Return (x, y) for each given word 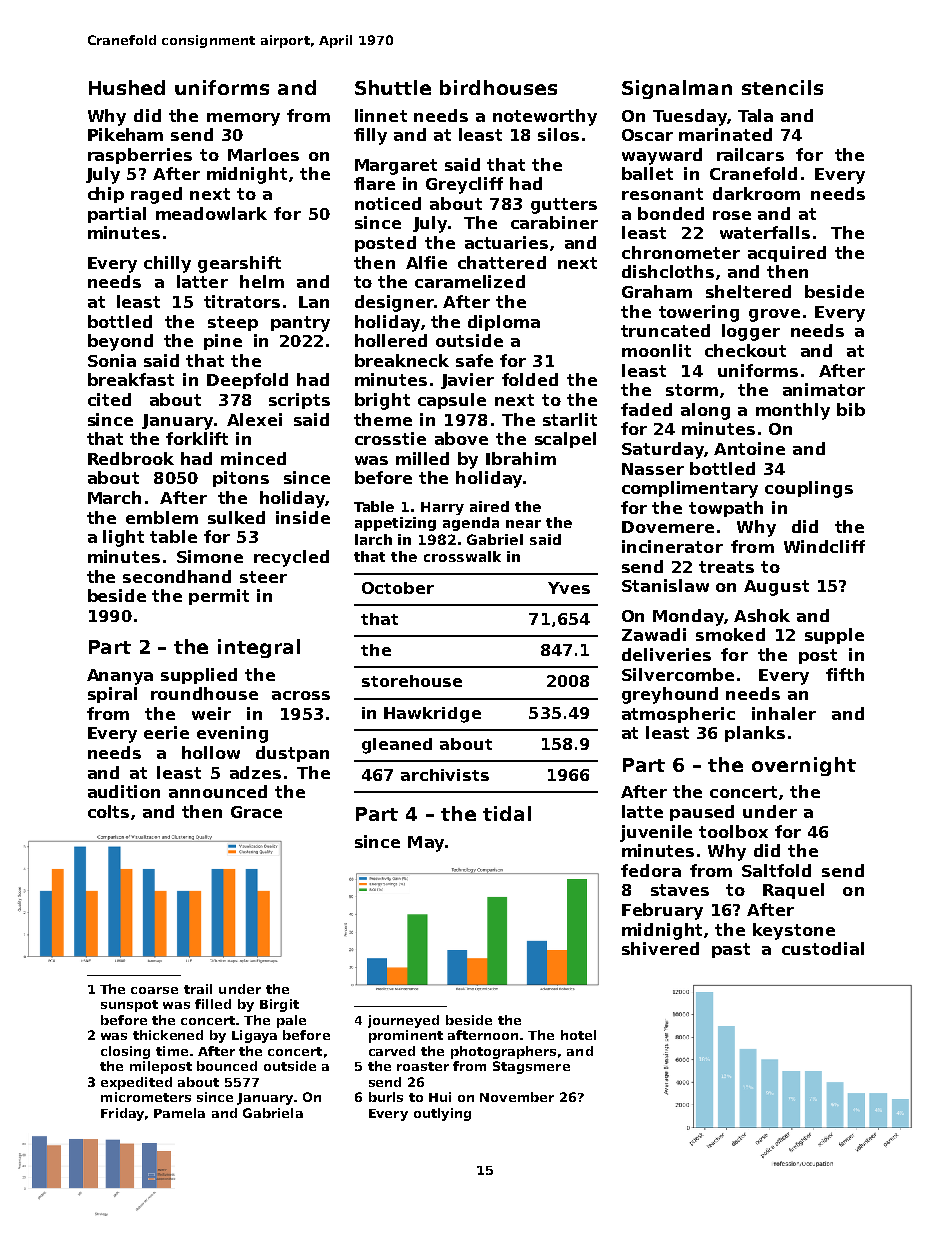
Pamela (179, 1113)
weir (211, 713)
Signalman (677, 89)
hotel (578, 1035)
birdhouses (498, 87)
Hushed (127, 87)
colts (108, 811)
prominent (406, 1036)
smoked (730, 634)
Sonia (112, 360)
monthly (793, 411)
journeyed (403, 1021)
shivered (660, 948)
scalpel (565, 440)
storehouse (412, 681)
